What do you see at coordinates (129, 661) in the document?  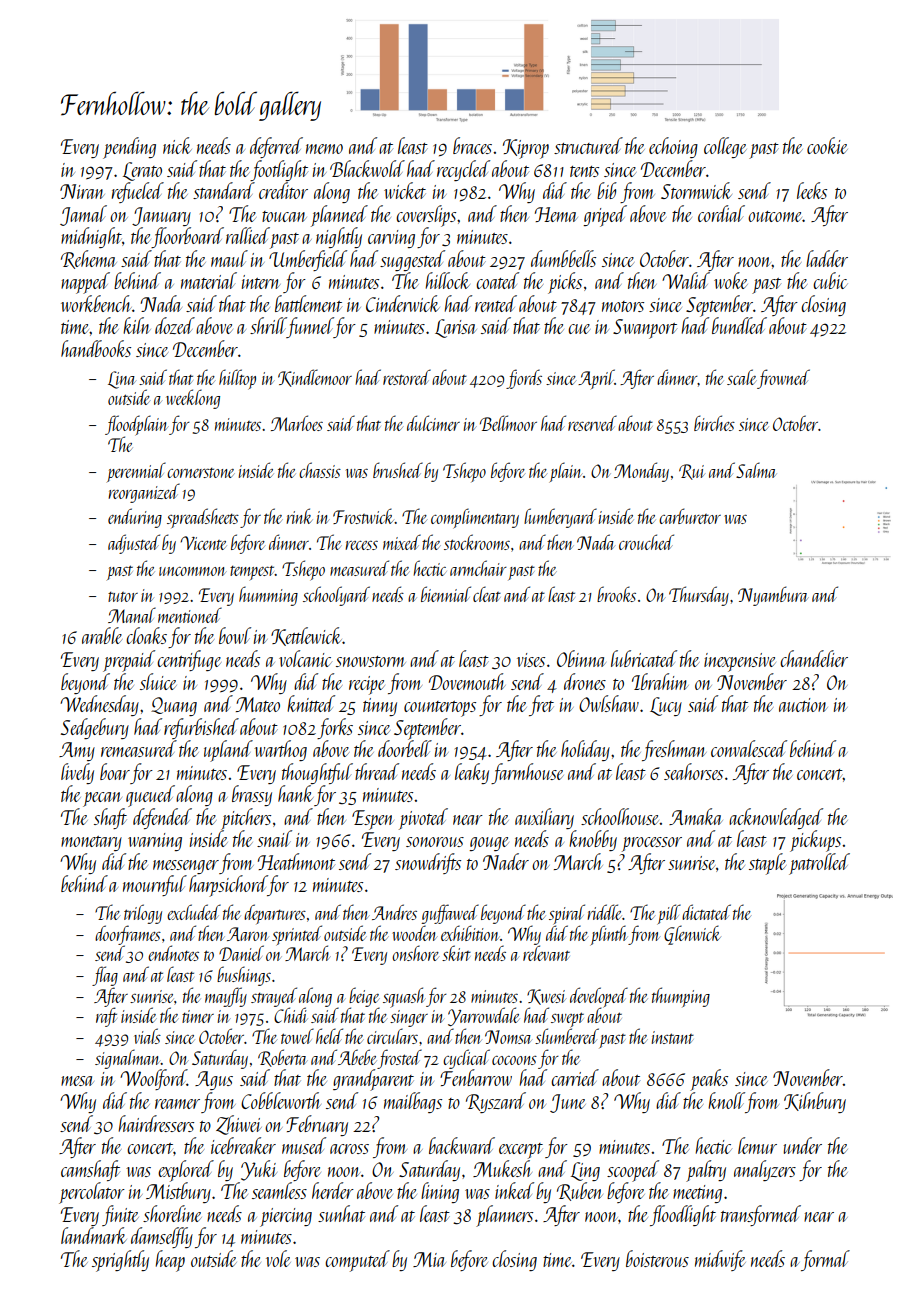 I see `prepaid` at bounding box center [129, 661].
